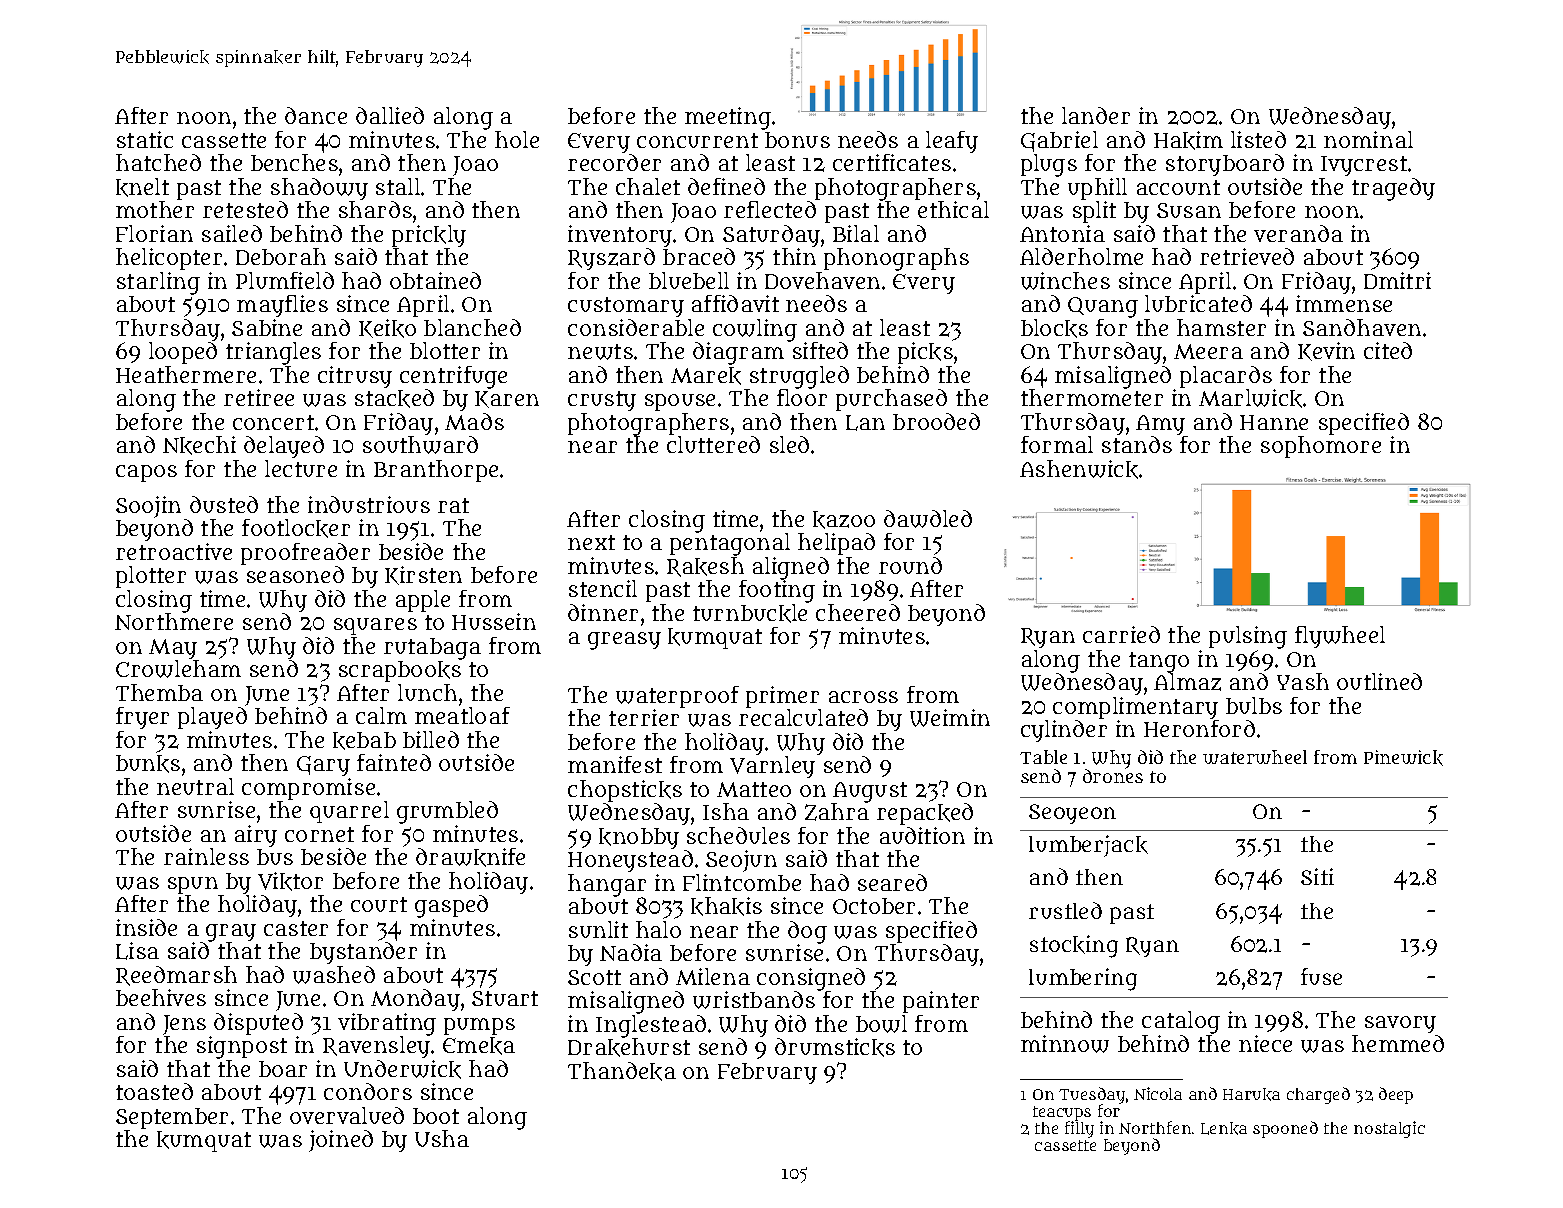 This screenshot has width=1563, height=1208. Describe the element at coordinates (1096, 115) in the screenshot. I see `lander` at that location.
